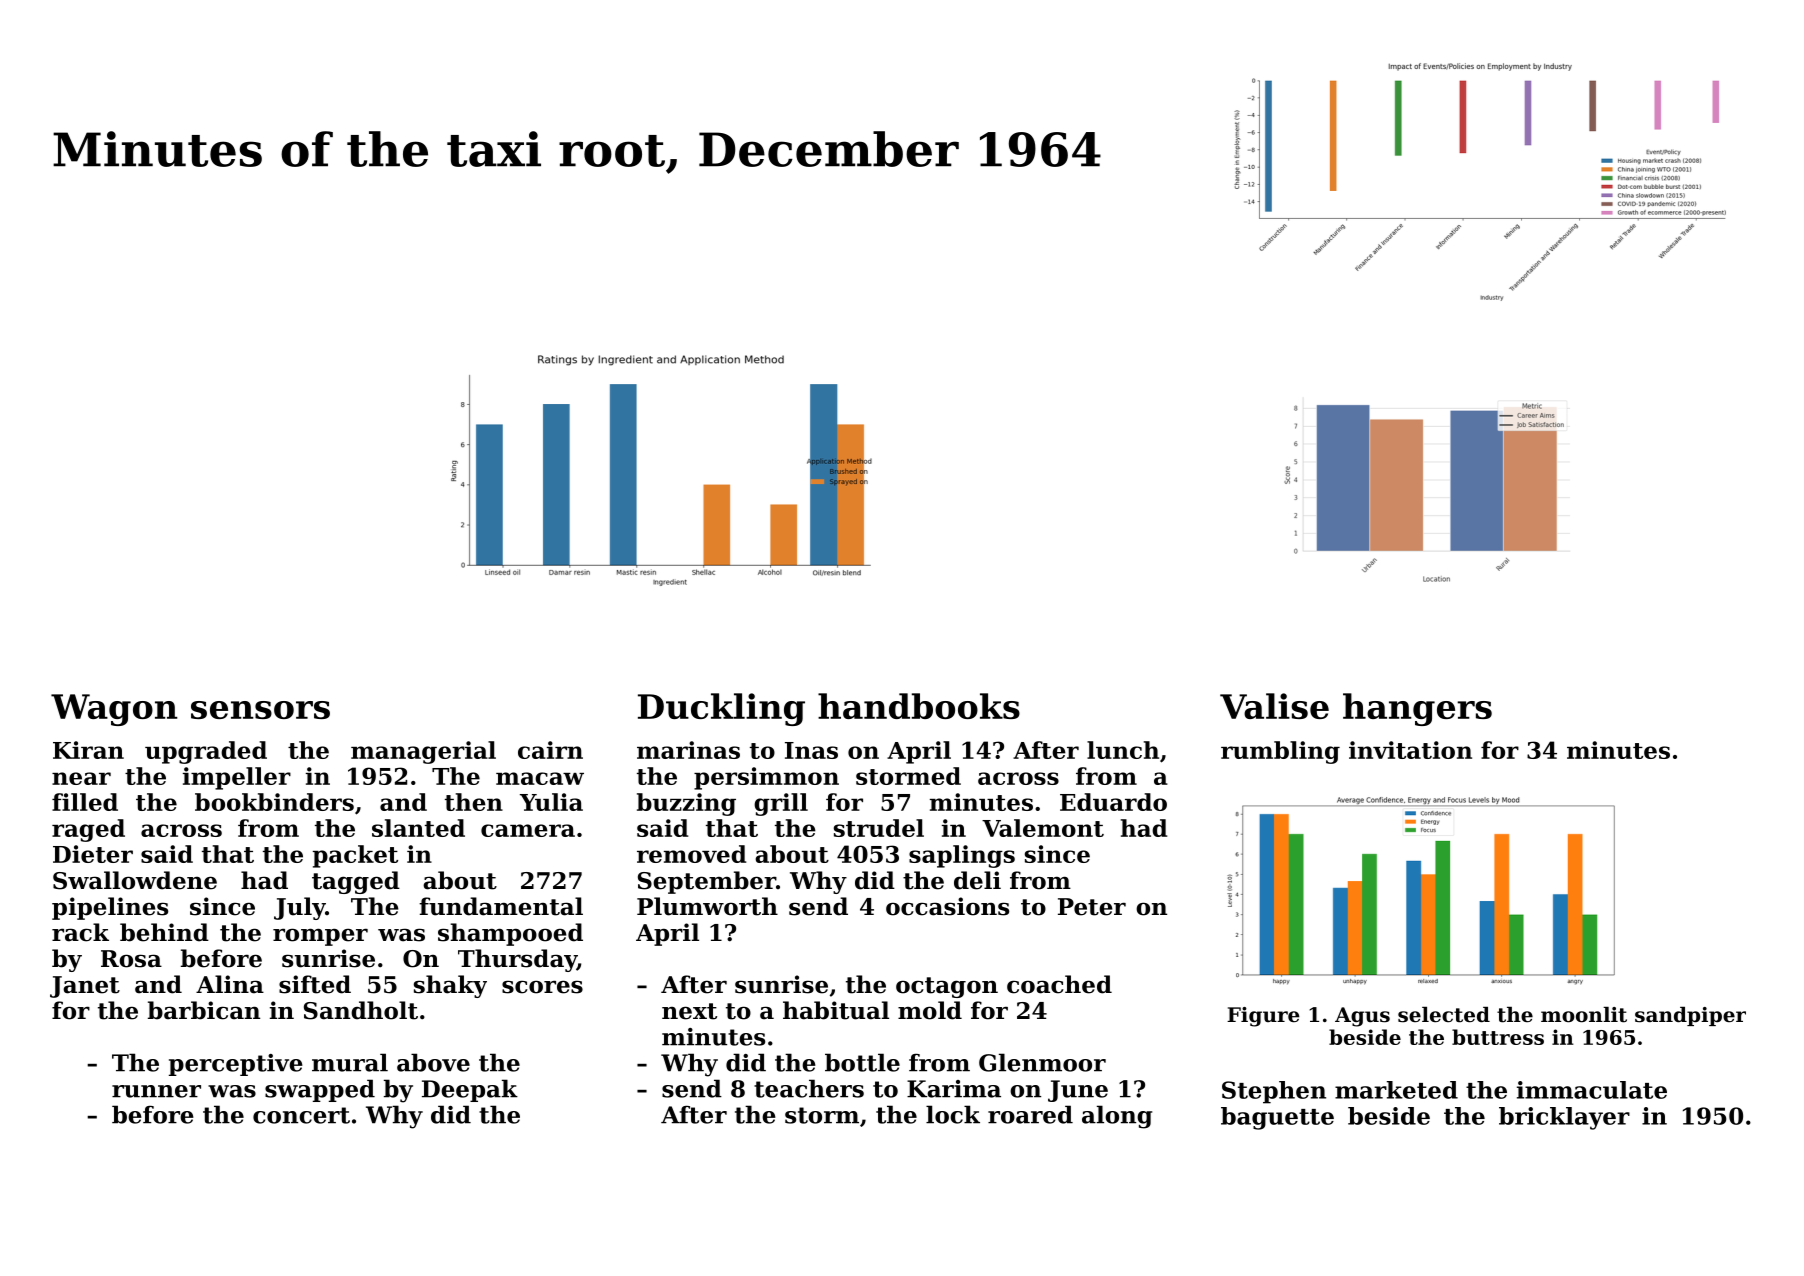 The width and height of the screenshot is (1804, 1276). What do you see at coordinates (540, 778) in the screenshot?
I see `macaw` at bounding box center [540, 778].
